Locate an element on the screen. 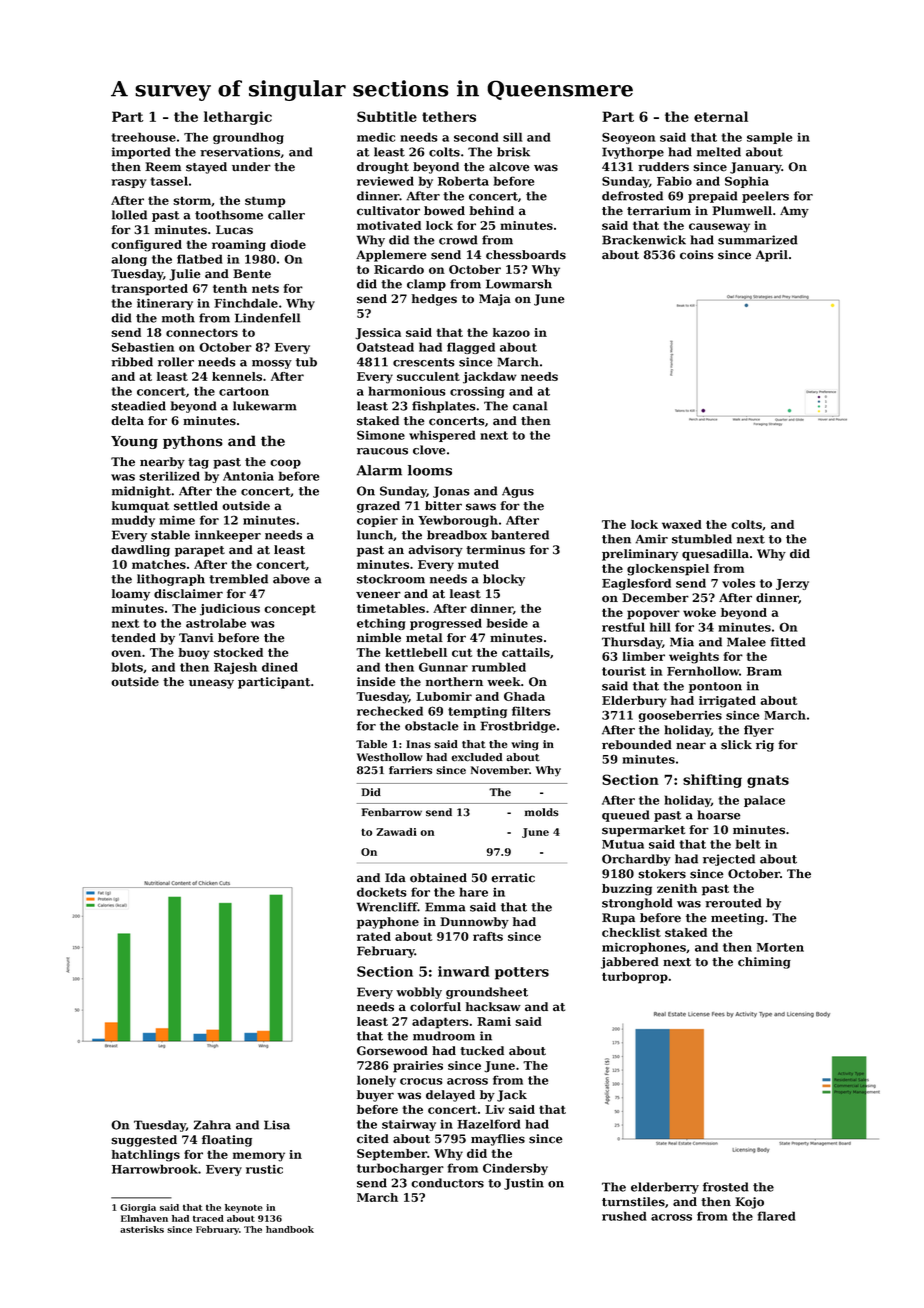 The width and height of the screenshot is (924, 1308). Simone is located at coordinates (381, 435).
